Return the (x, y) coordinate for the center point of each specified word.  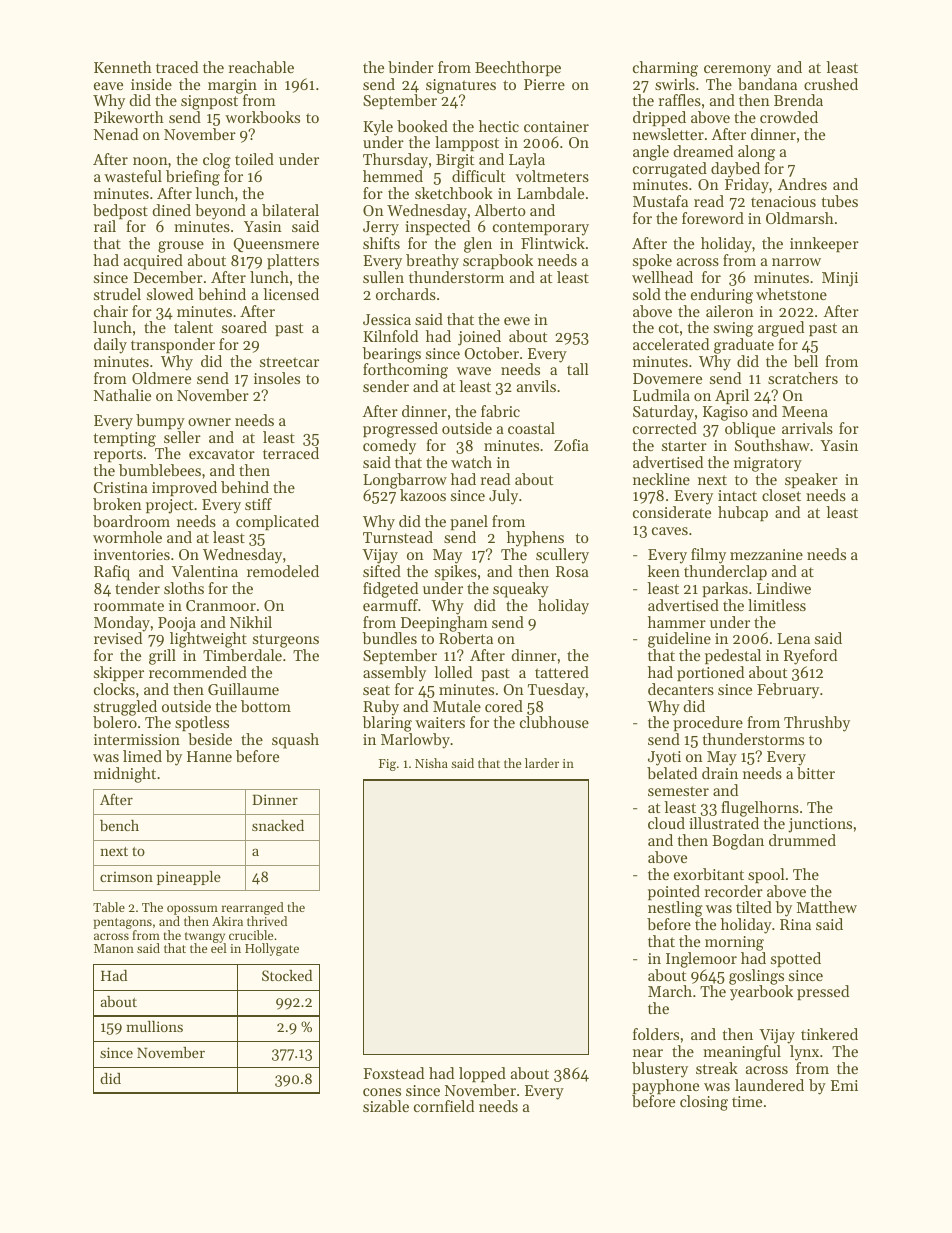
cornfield (444, 1106)
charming (665, 69)
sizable (386, 1106)
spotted (796, 959)
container (556, 126)
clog (217, 161)
